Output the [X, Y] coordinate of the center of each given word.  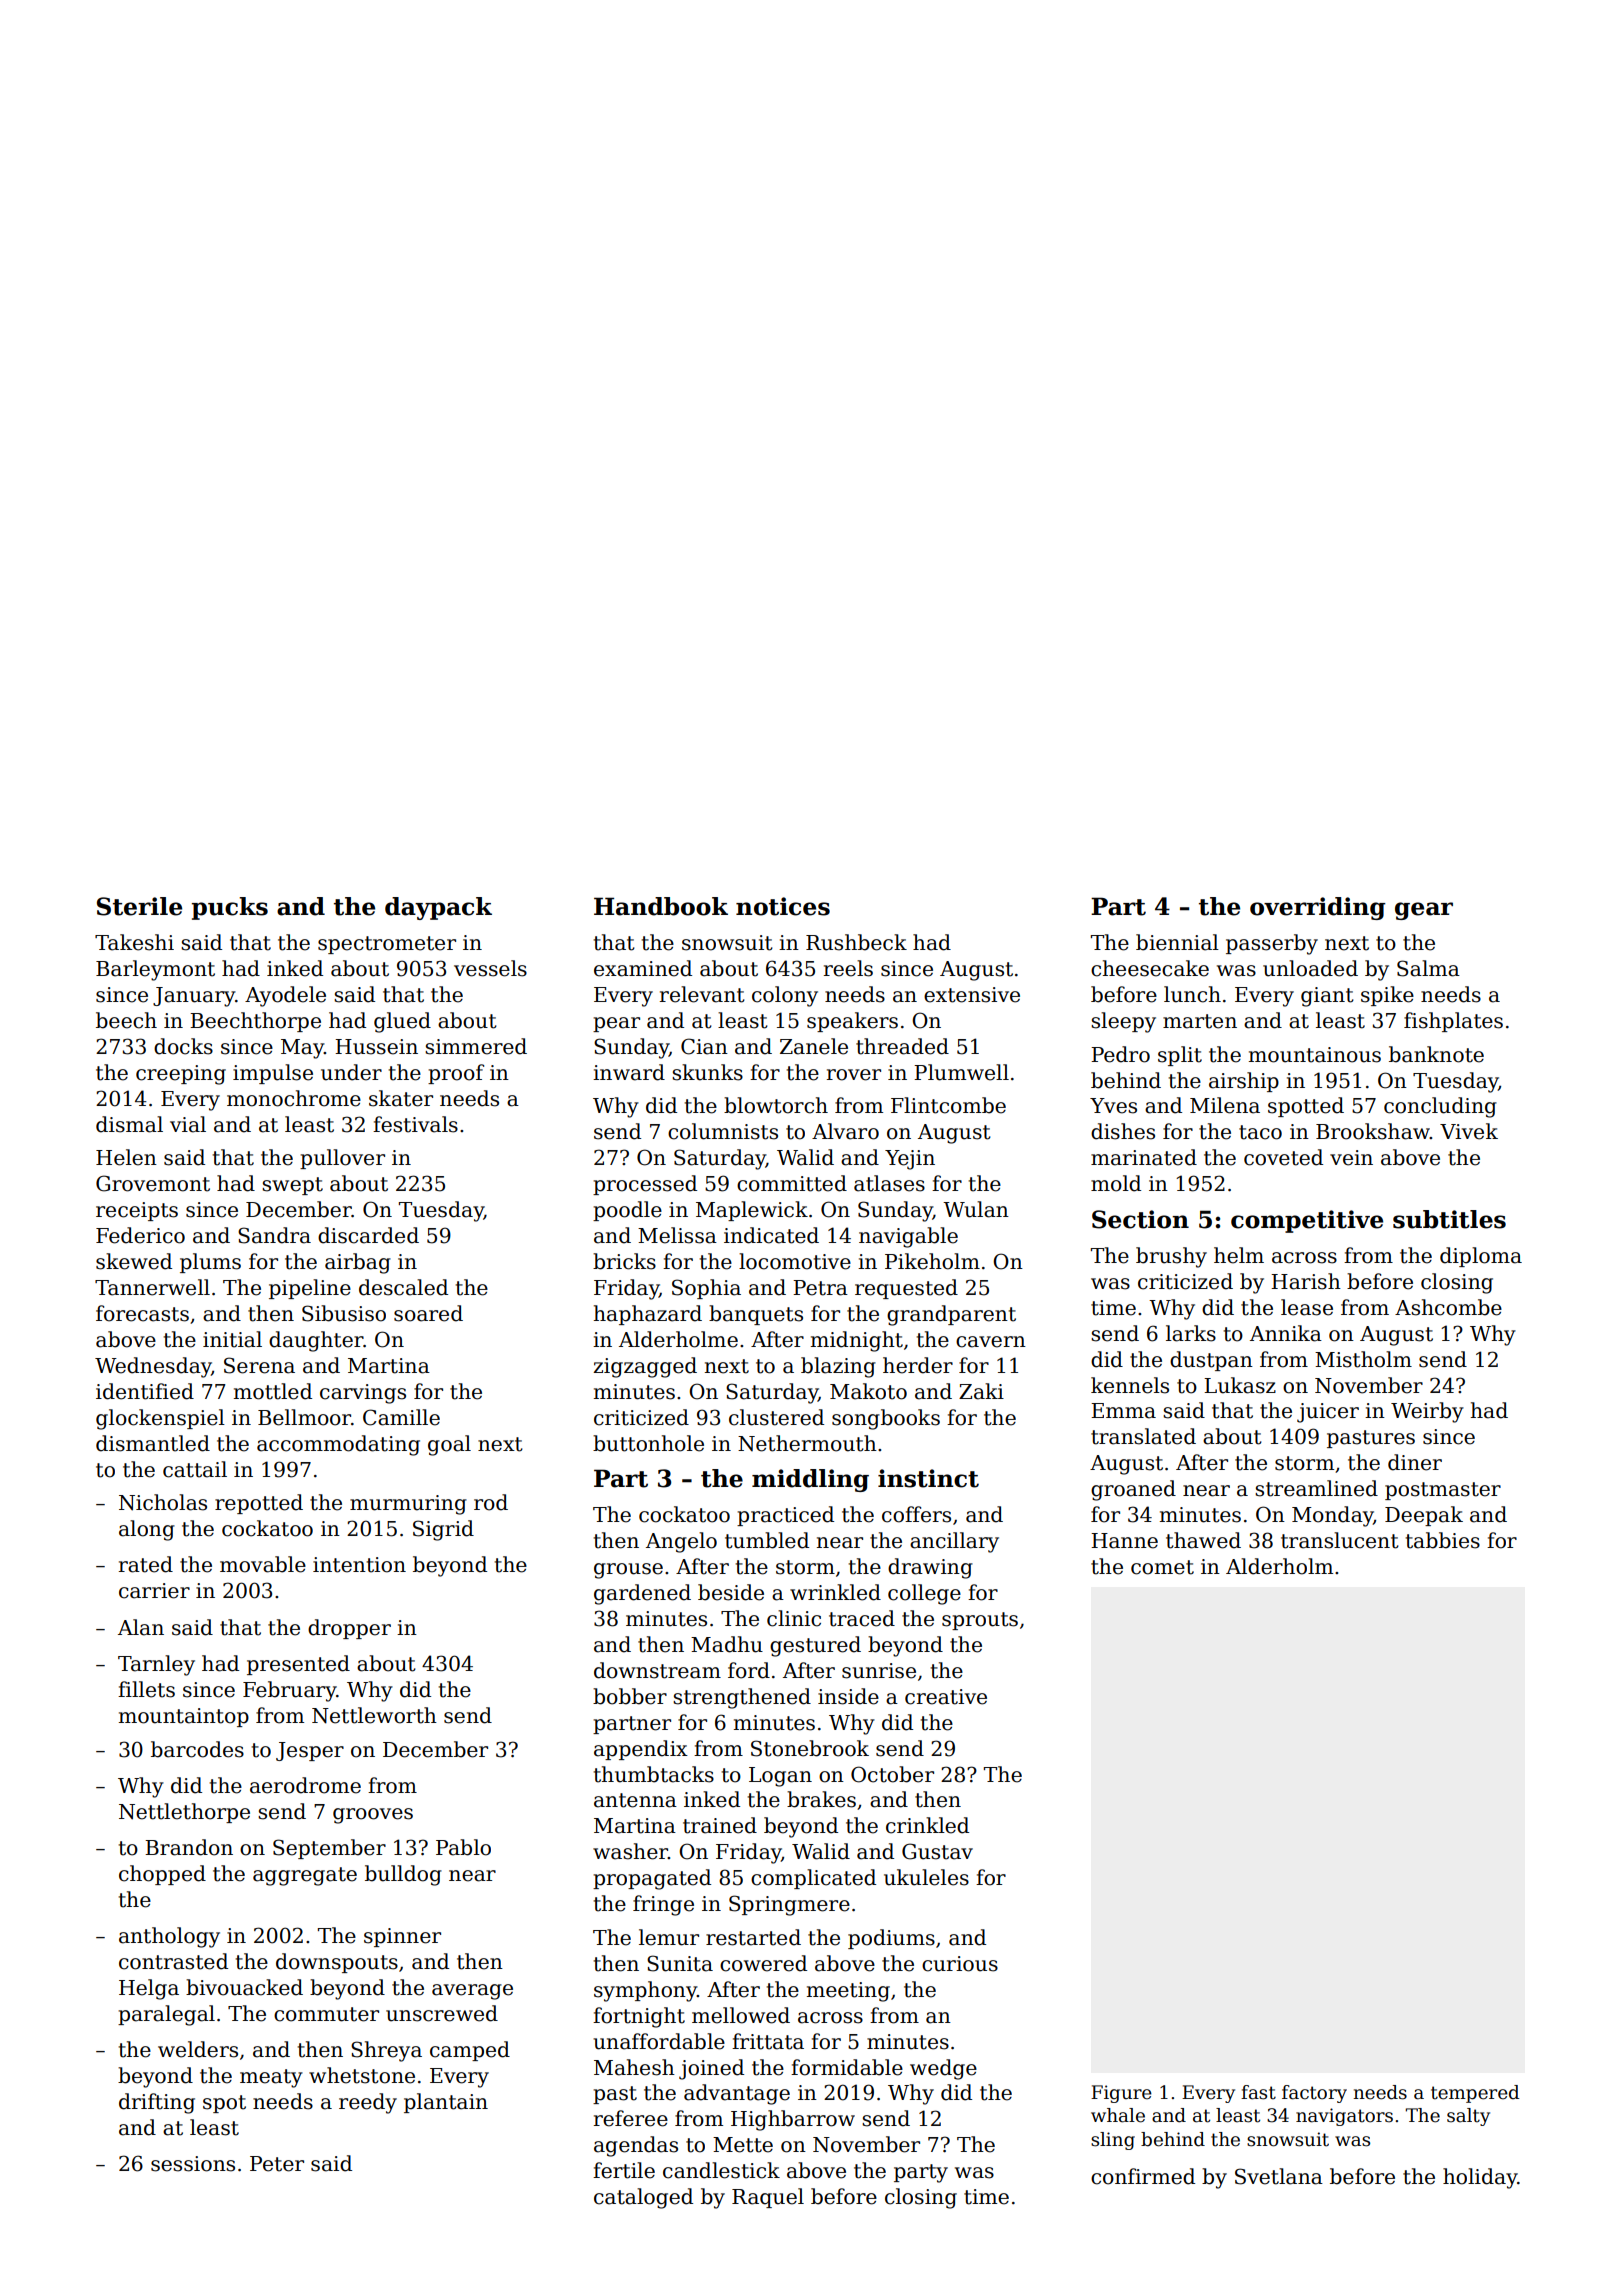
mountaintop [184, 1717]
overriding [1318, 908]
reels [848, 968]
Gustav [937, 1851]
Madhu [727, 1644]
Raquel [768, 2198]
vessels [490, 968]
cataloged [643, 2198]
